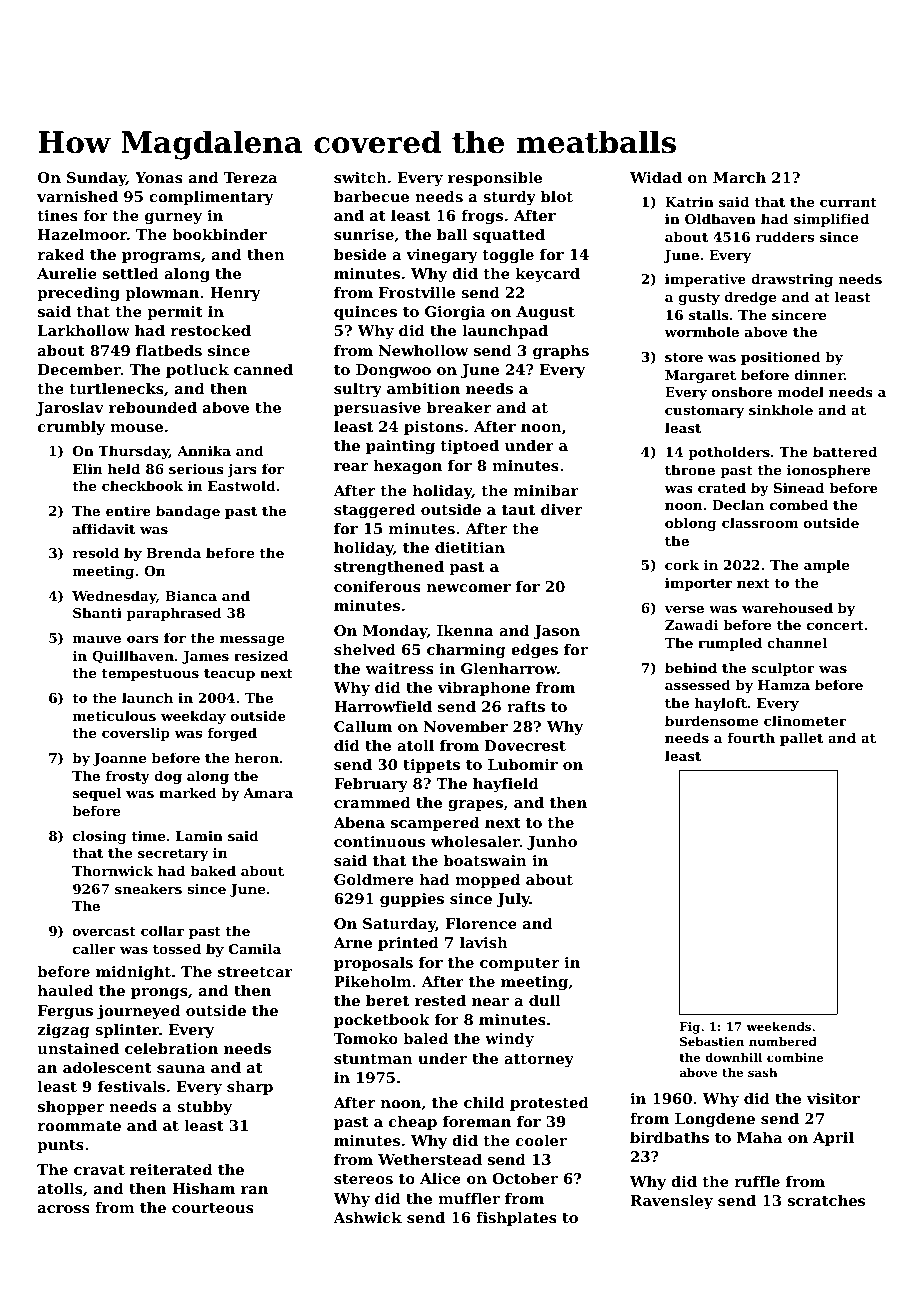 This document has width=924, height=1308. I want to click on toggle, so click(508, 256).
